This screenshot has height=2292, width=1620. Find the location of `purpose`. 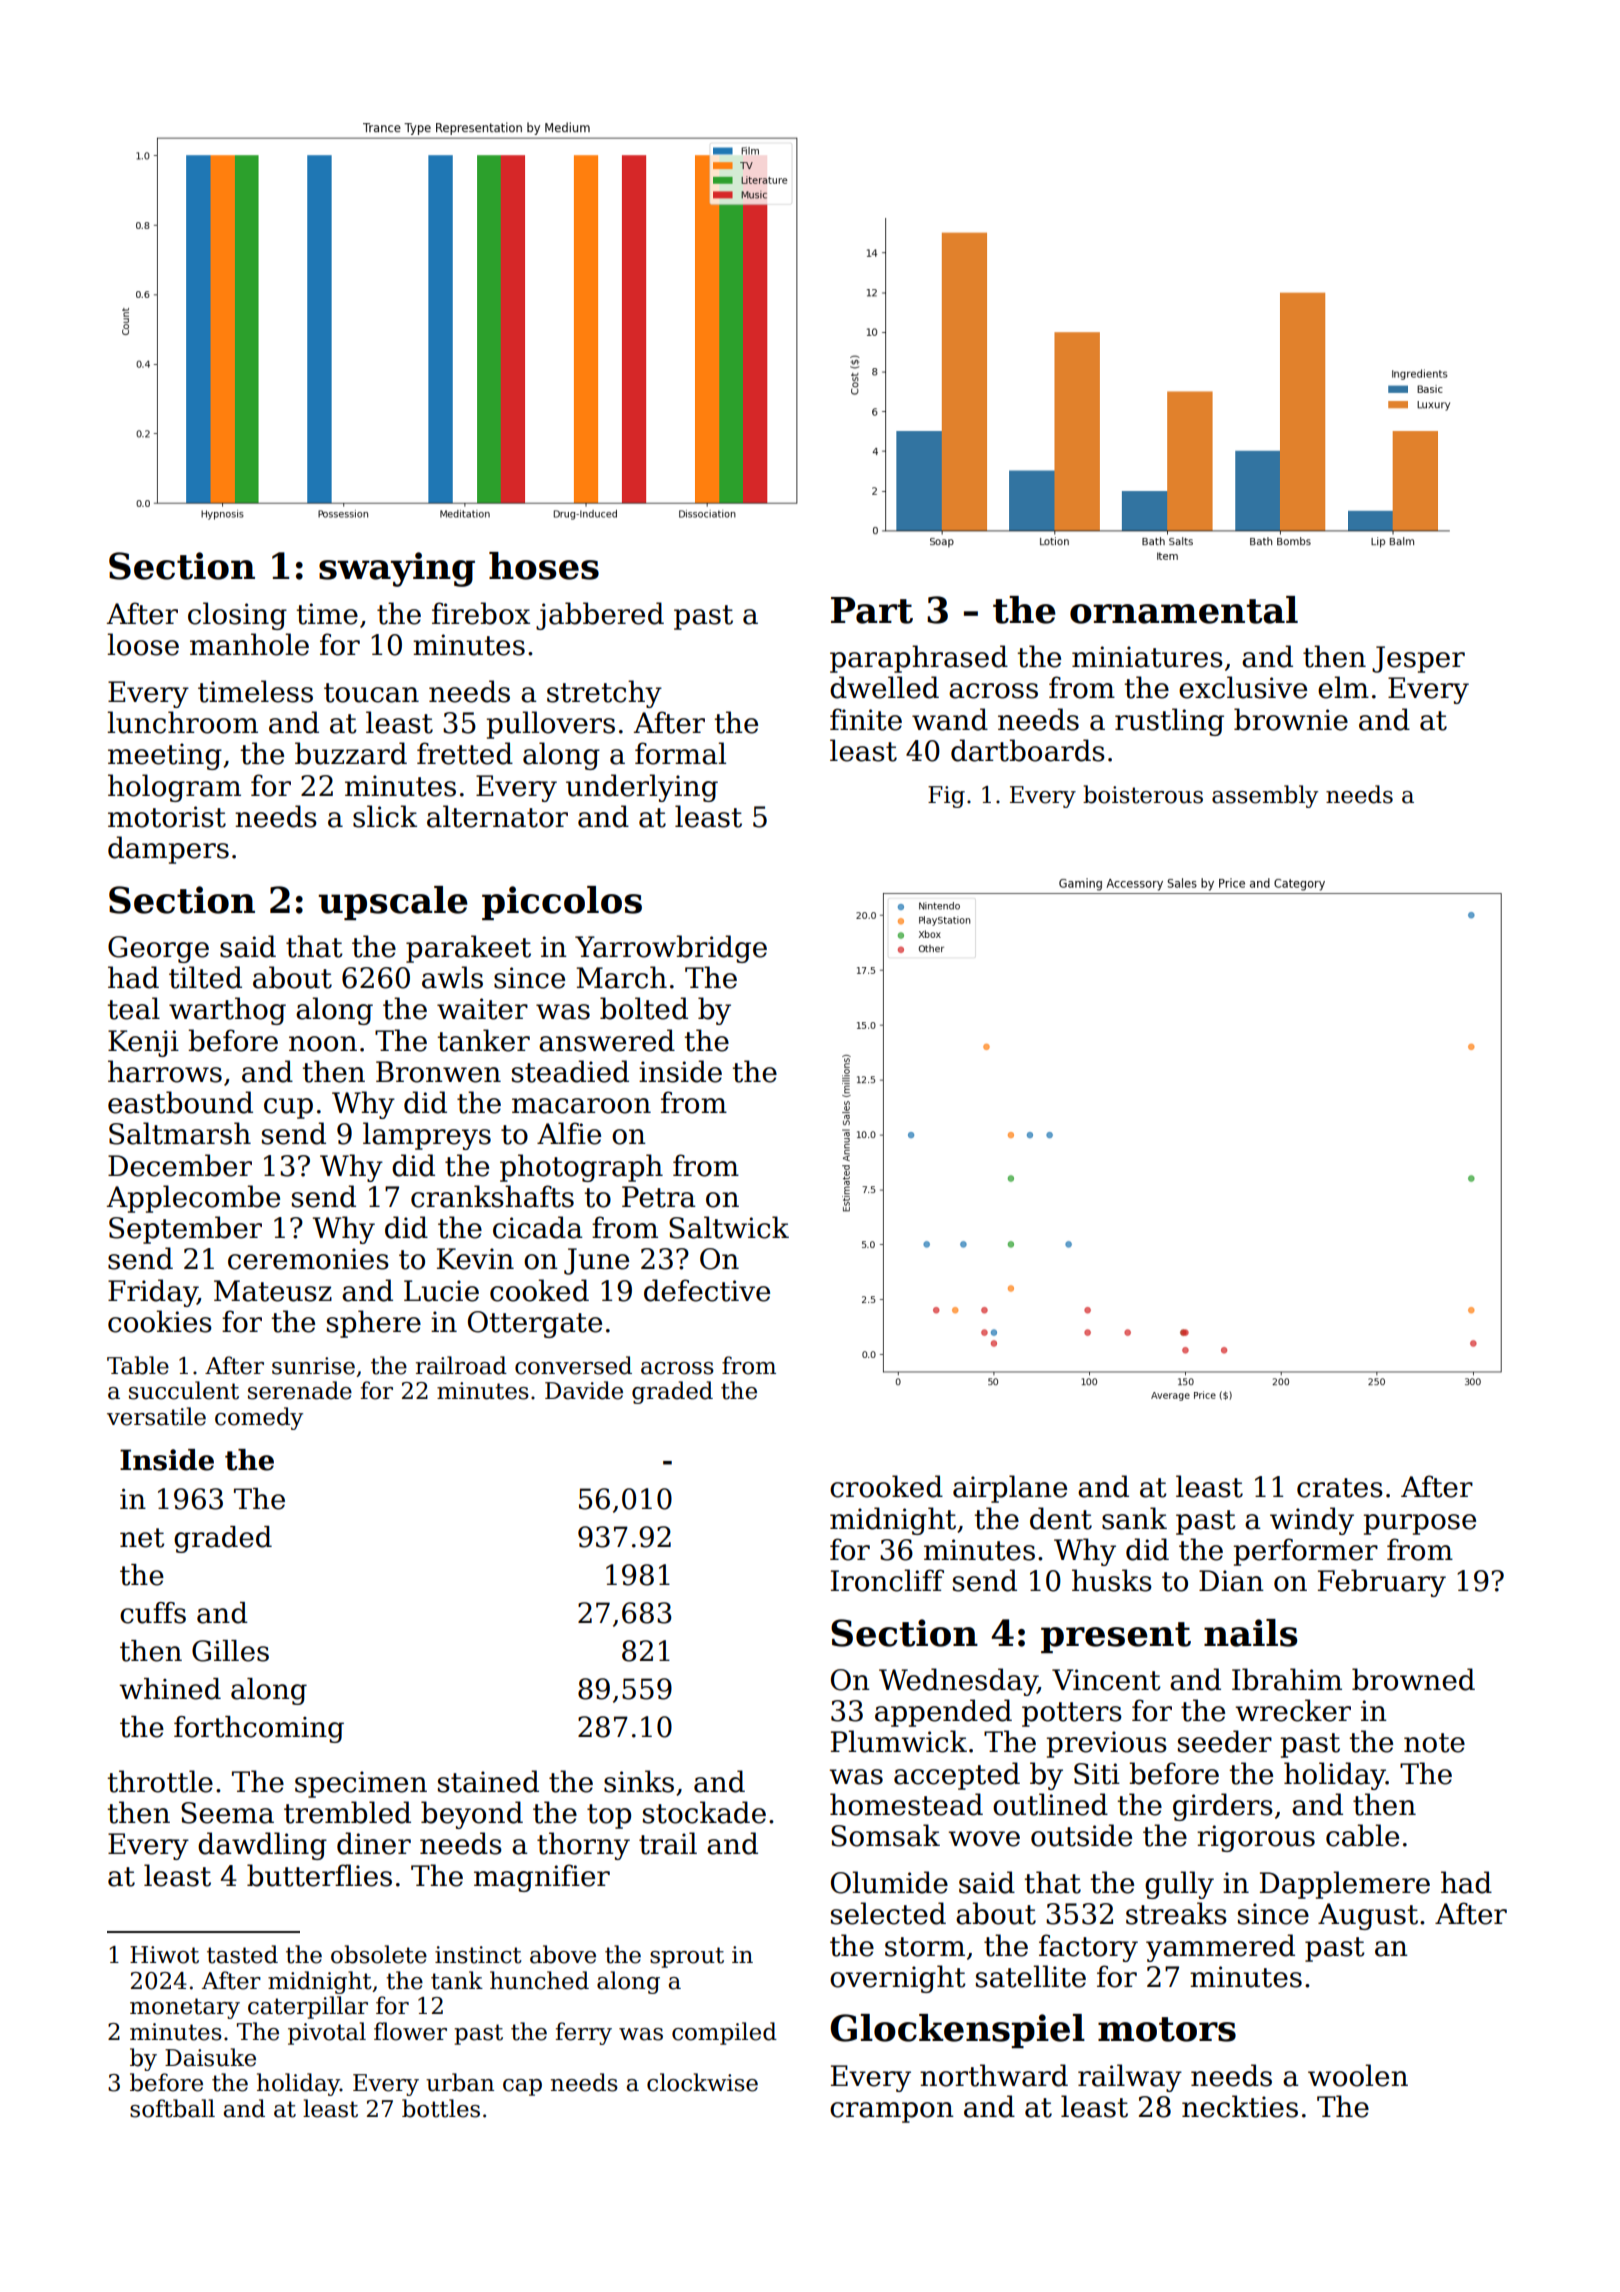

purpose is located at coordinates (1419, 1524).
